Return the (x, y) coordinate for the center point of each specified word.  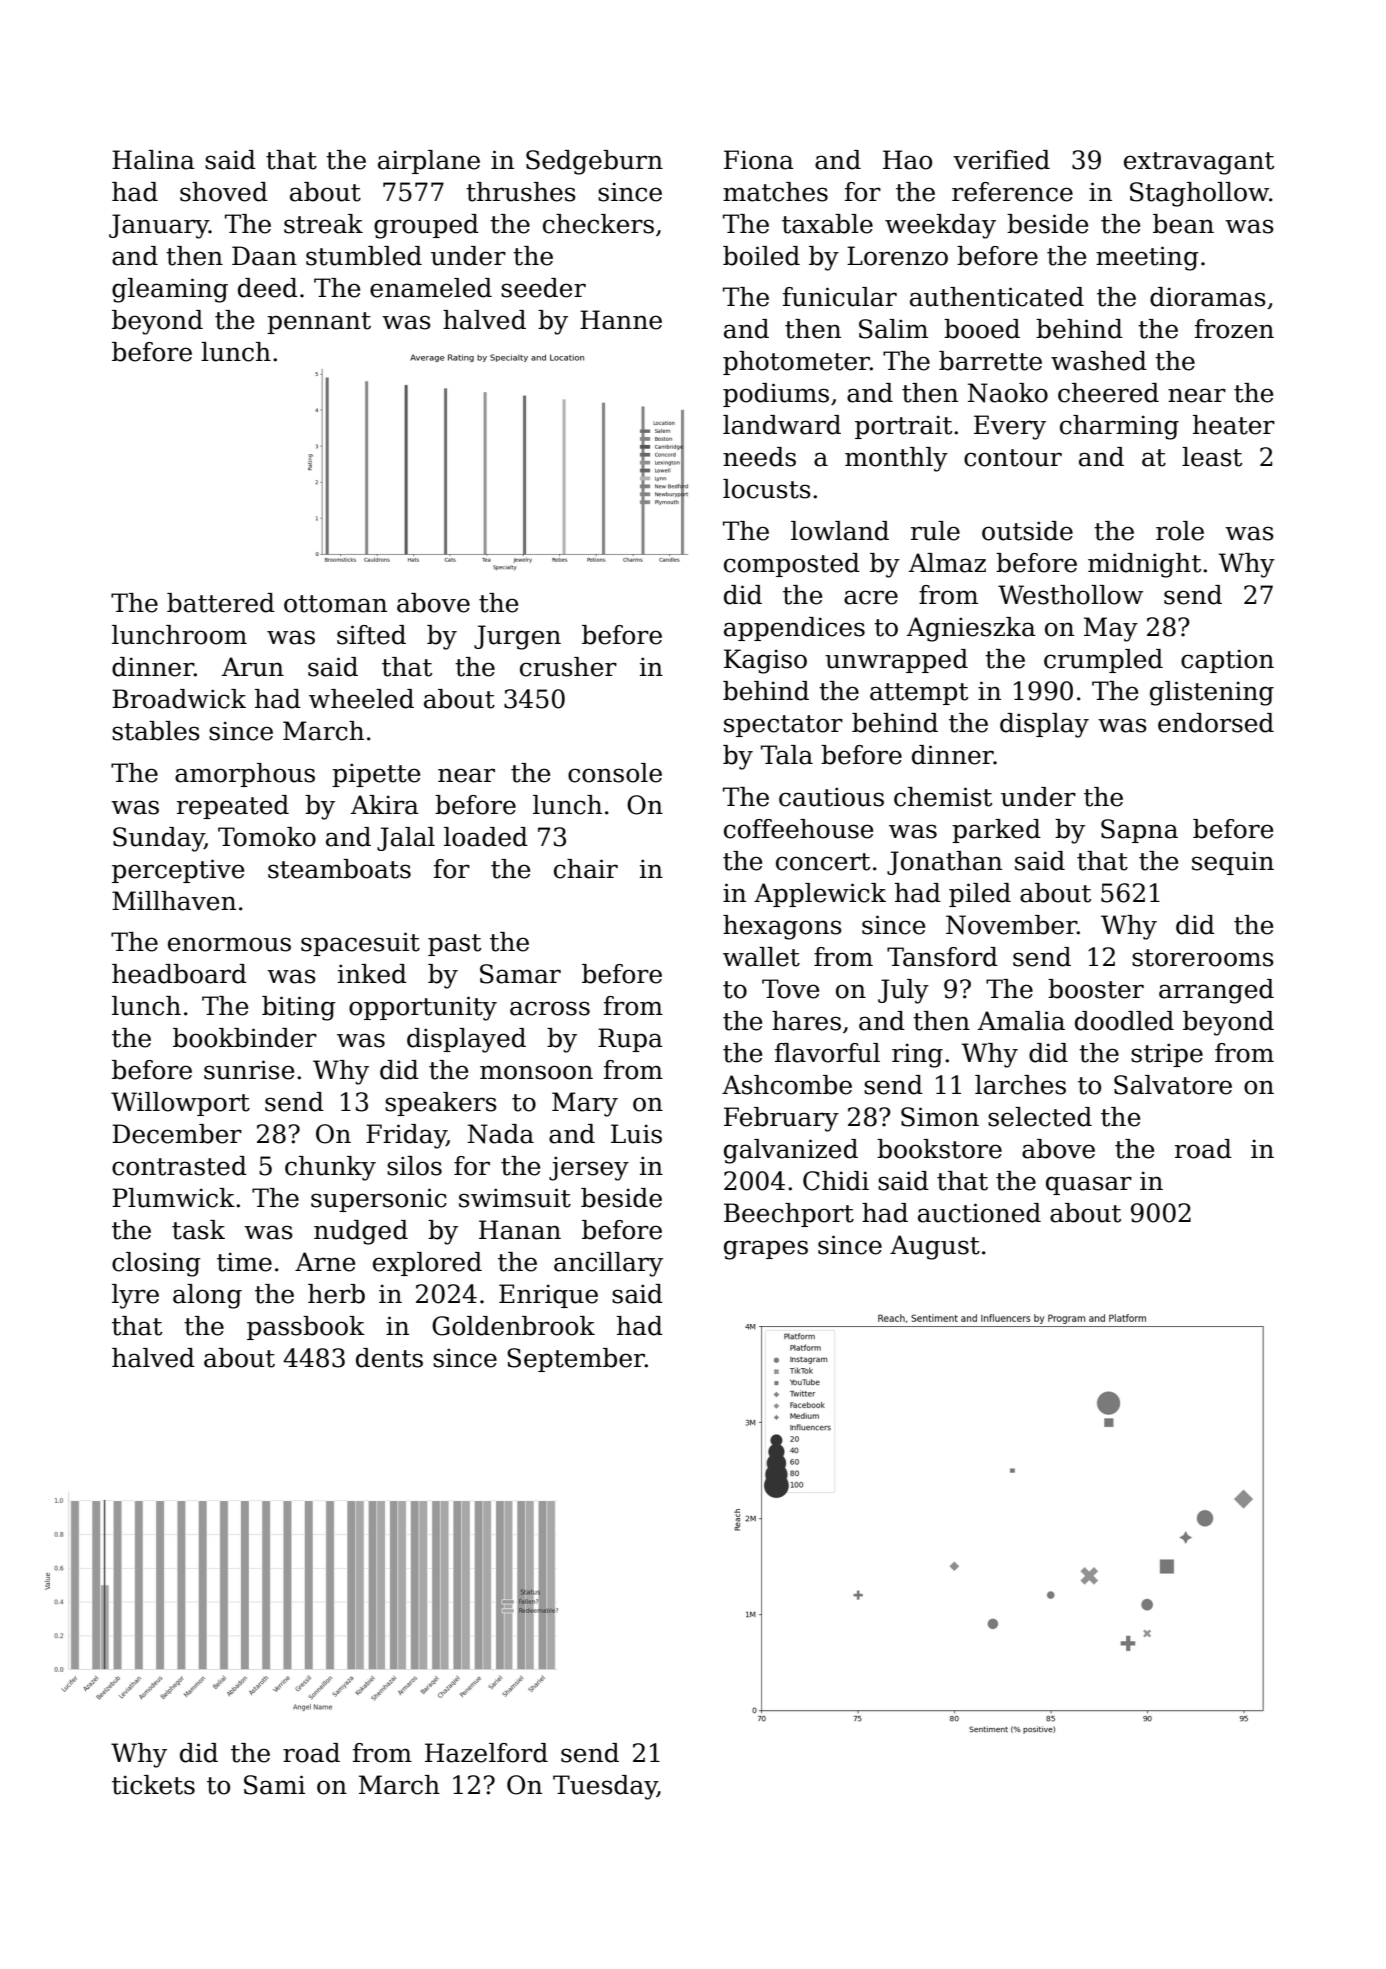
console (615, 773)
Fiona (759, 160)
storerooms (1203, 958)
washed (1099, 361)
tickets (153, 1785)
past (454, 945)
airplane (429, 162)
